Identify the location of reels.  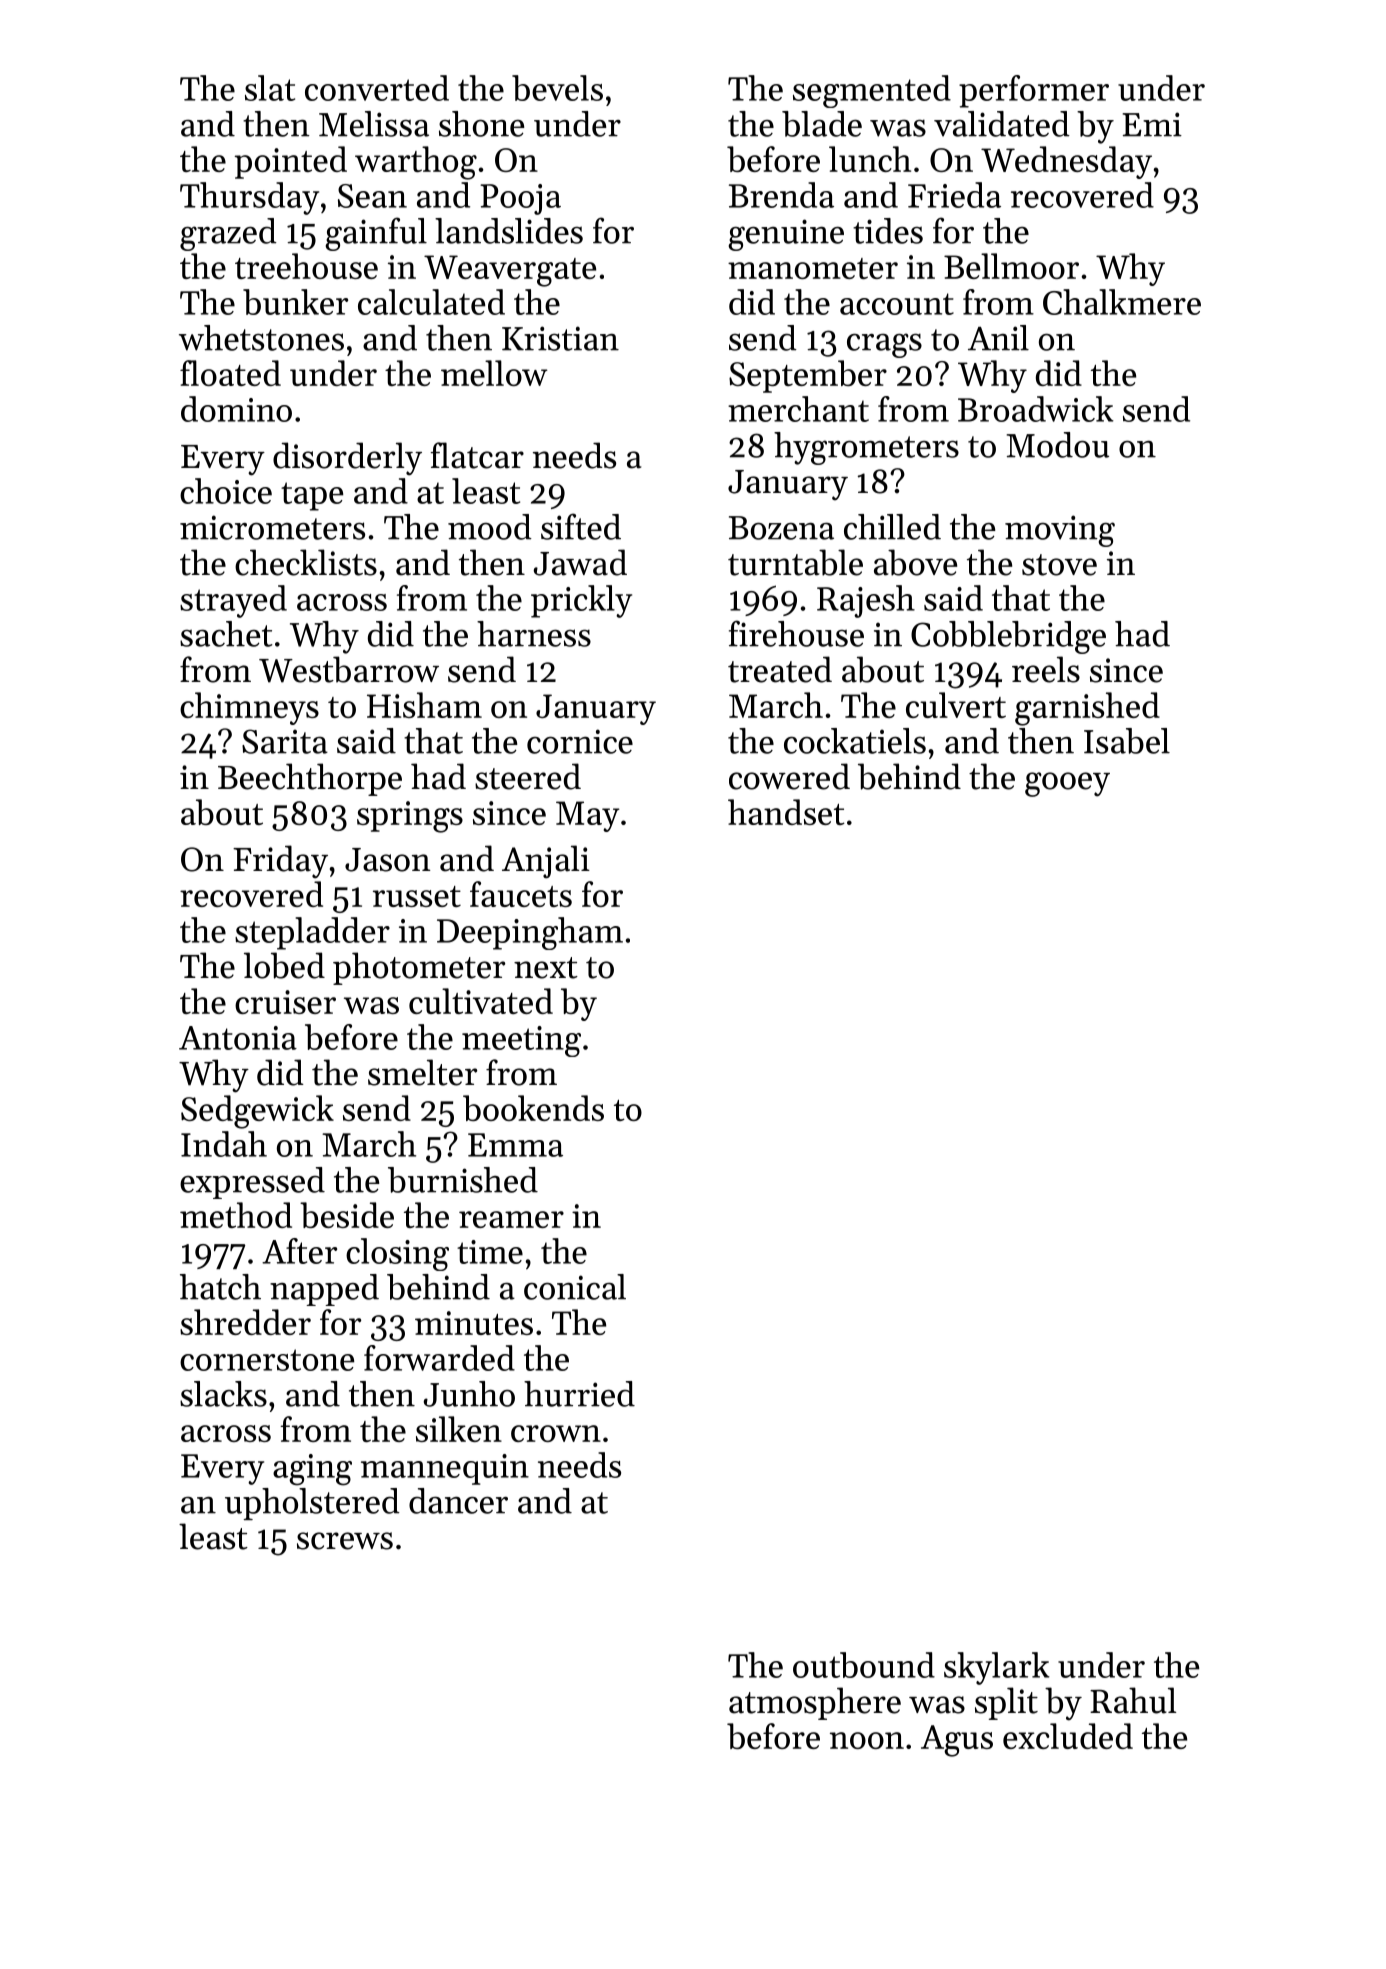
(1046, 669).
